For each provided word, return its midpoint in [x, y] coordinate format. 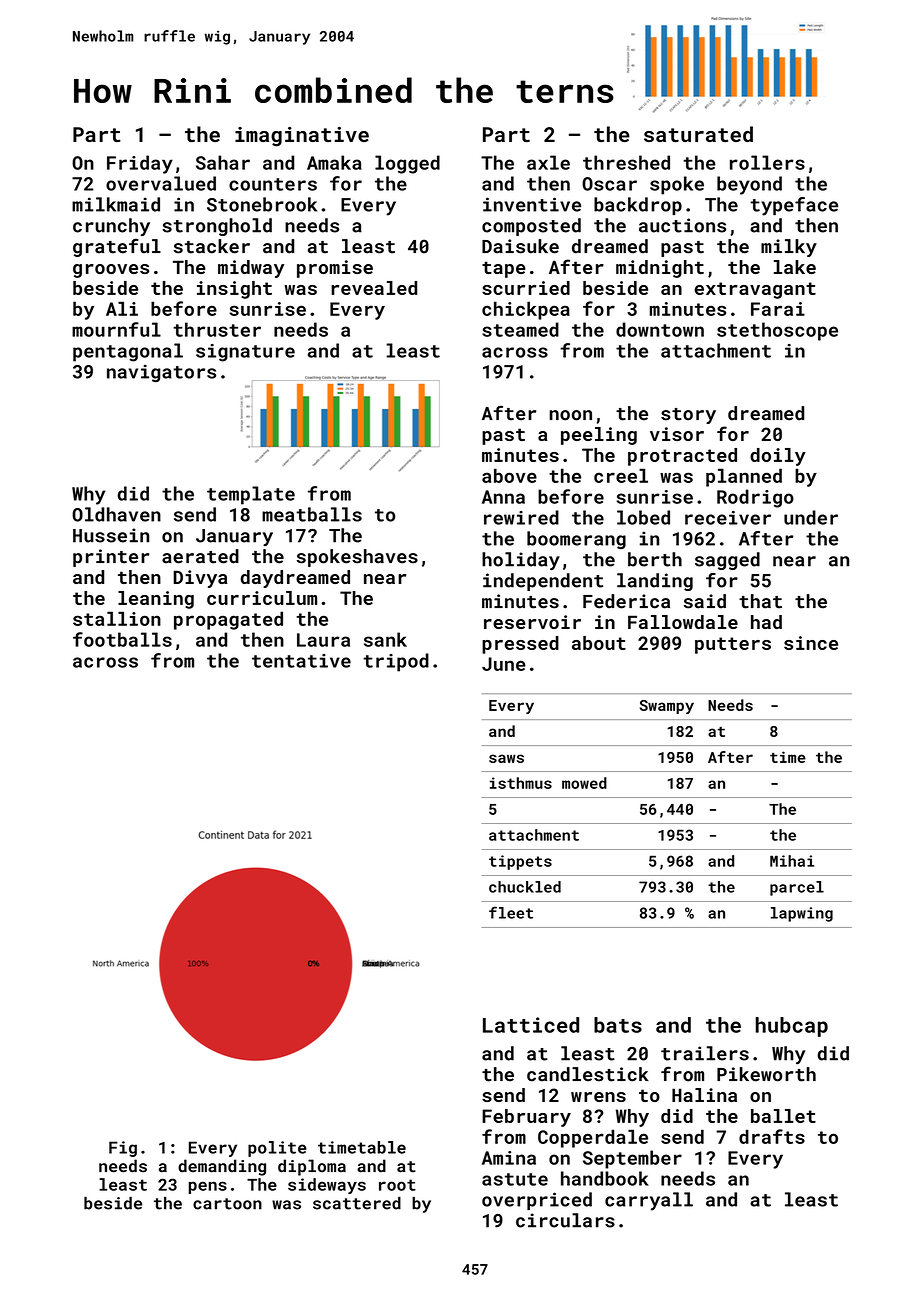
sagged [727, 561]
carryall [649, 1201]
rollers [767, 162]
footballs [122, 639]
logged [407, 164]
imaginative [302, 137]
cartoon [227, 1204]
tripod [396, 662]
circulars [565, 1220]
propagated [228, 620]
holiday [521, 561]
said [705, 601]
